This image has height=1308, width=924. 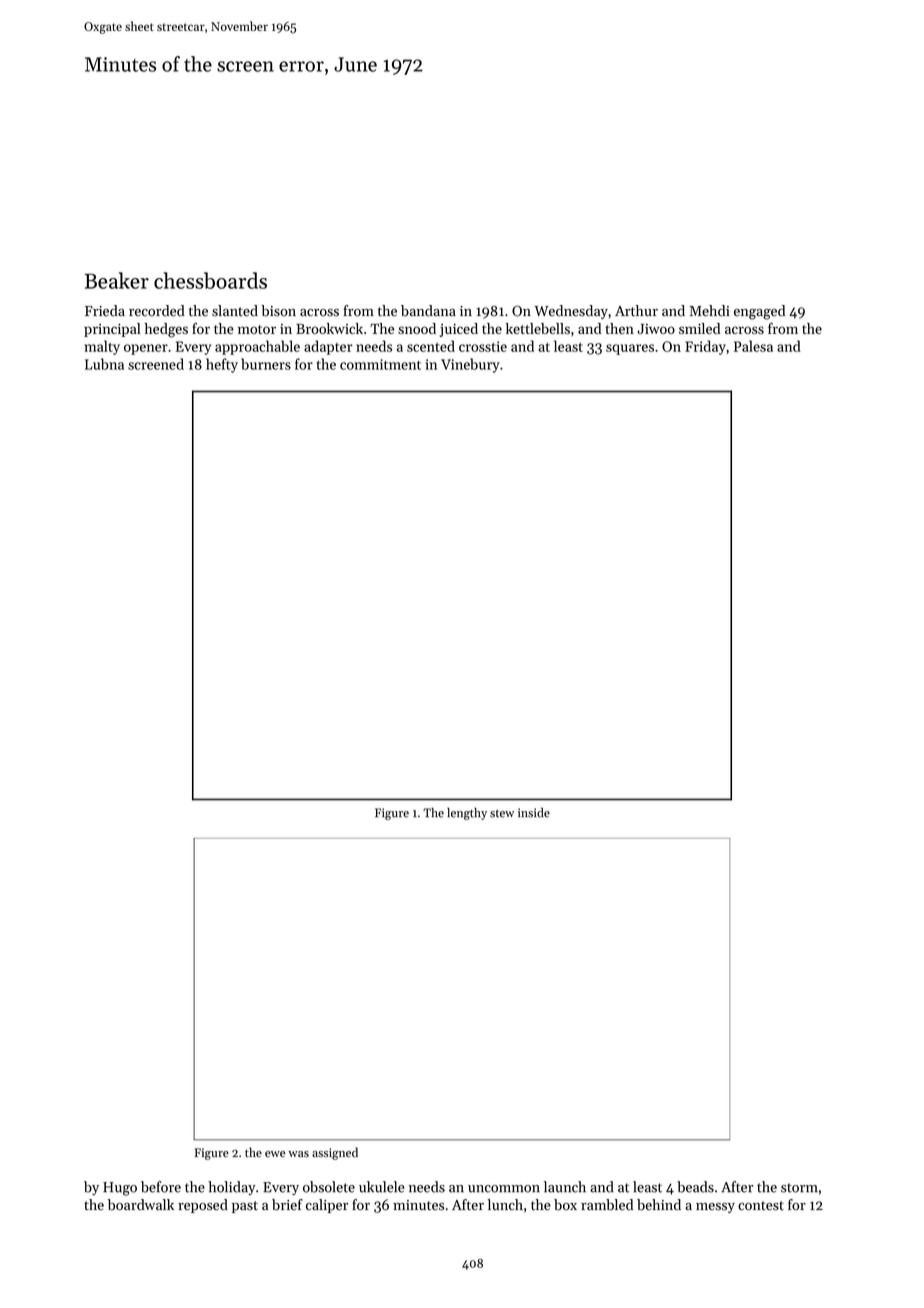 What do you see at coordinates (382, 1187) in the image?
I see `ukulele` at bounding box center [382, 1187].
